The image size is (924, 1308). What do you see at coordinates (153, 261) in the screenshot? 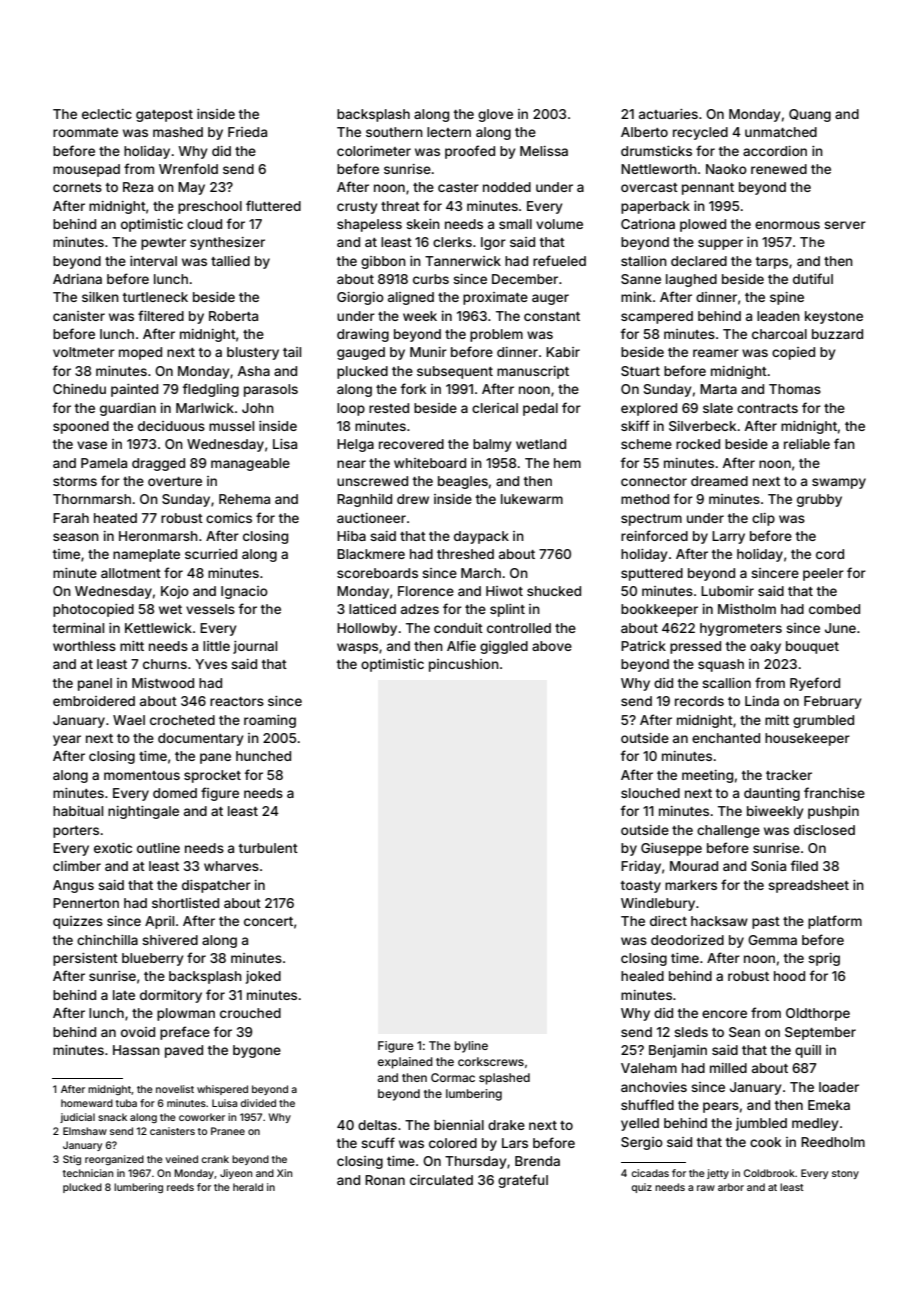
I see `interval` at bounding box center [153, 261].
